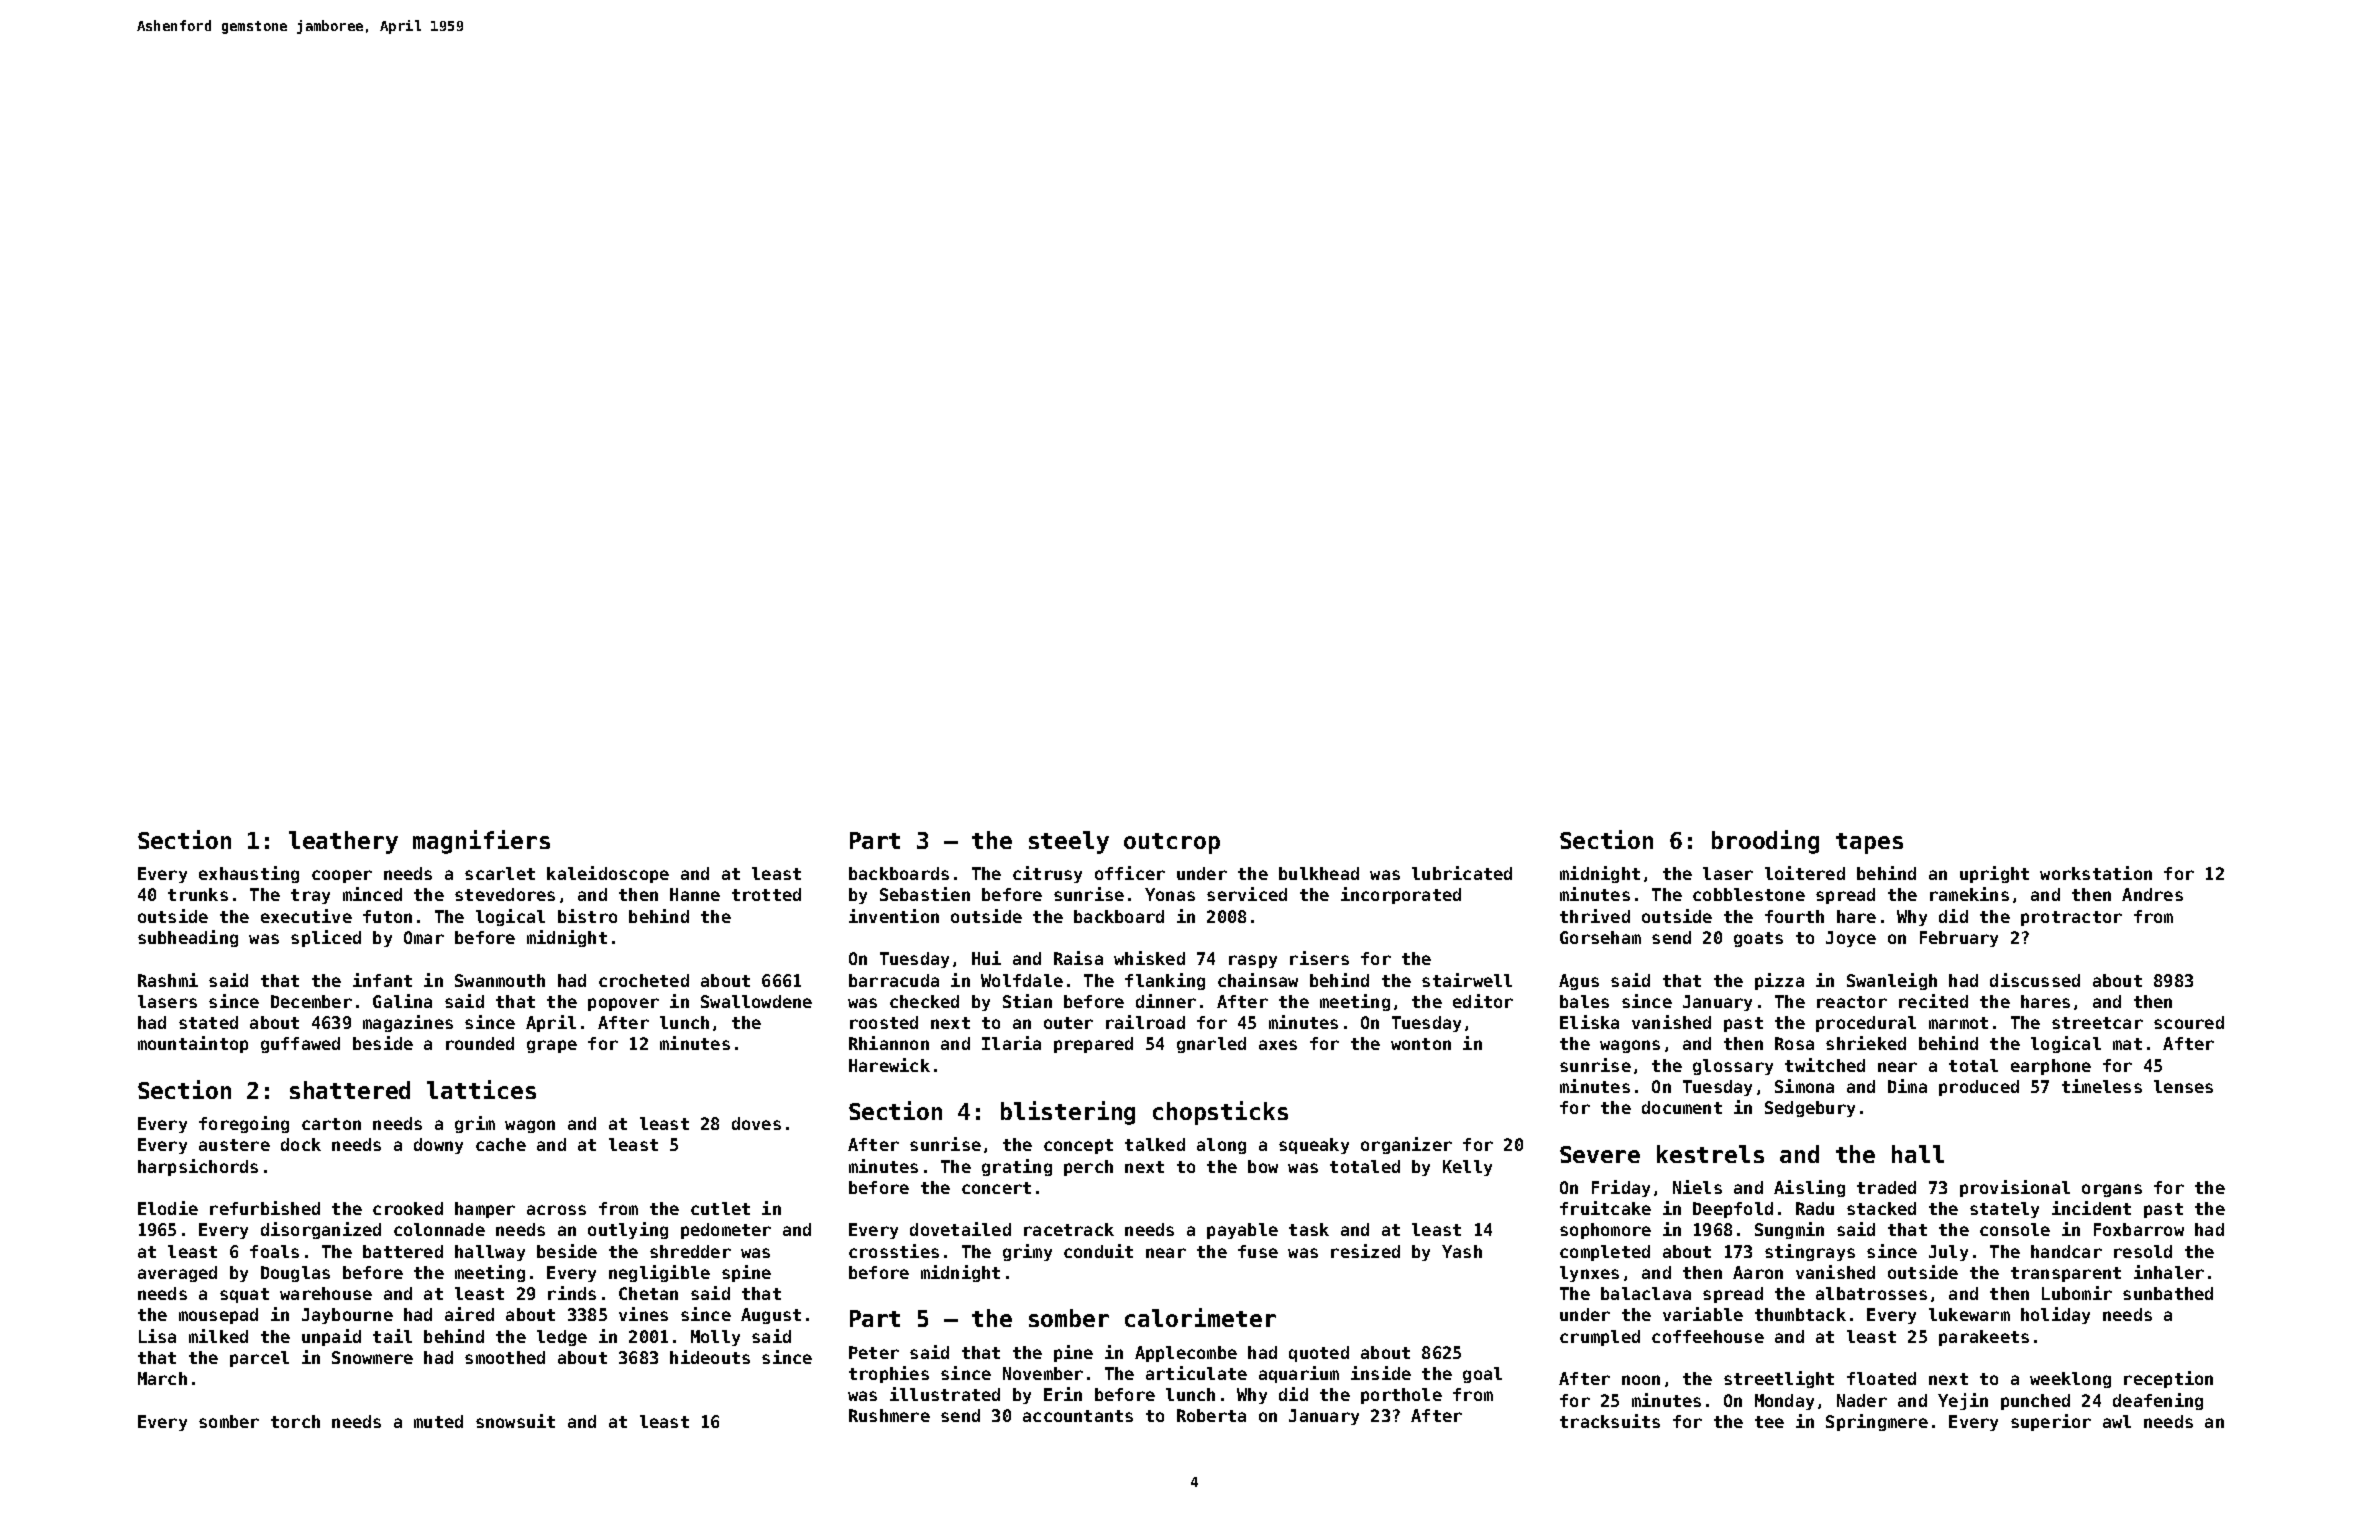 The image size is (2380, 1540). What do you see at coordinates (350, 1090) in the screenshot?
I see `shattered` at bounding box center [350, 1090].
